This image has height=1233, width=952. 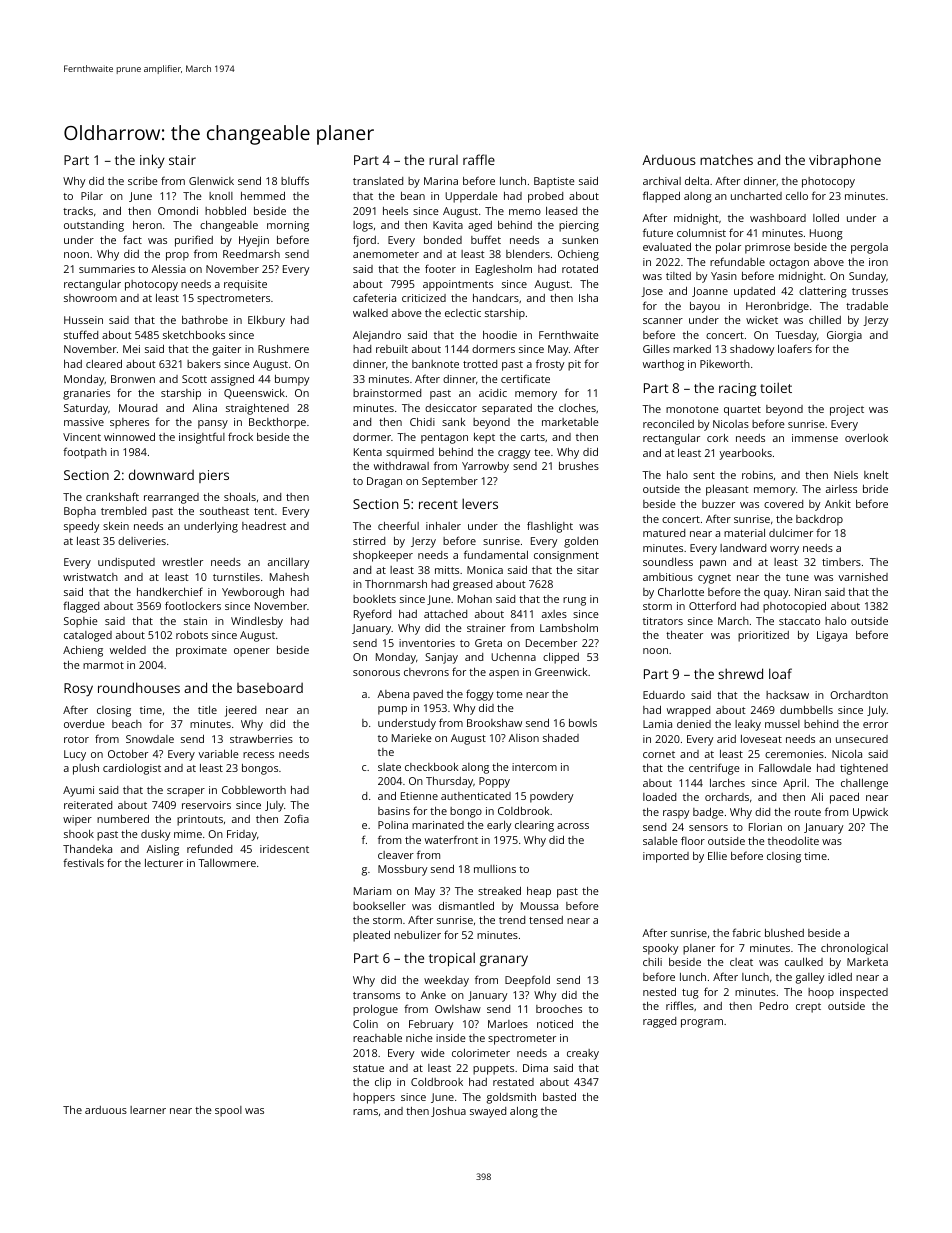 I want to click on Rosy, so click(x=78, y=689).
